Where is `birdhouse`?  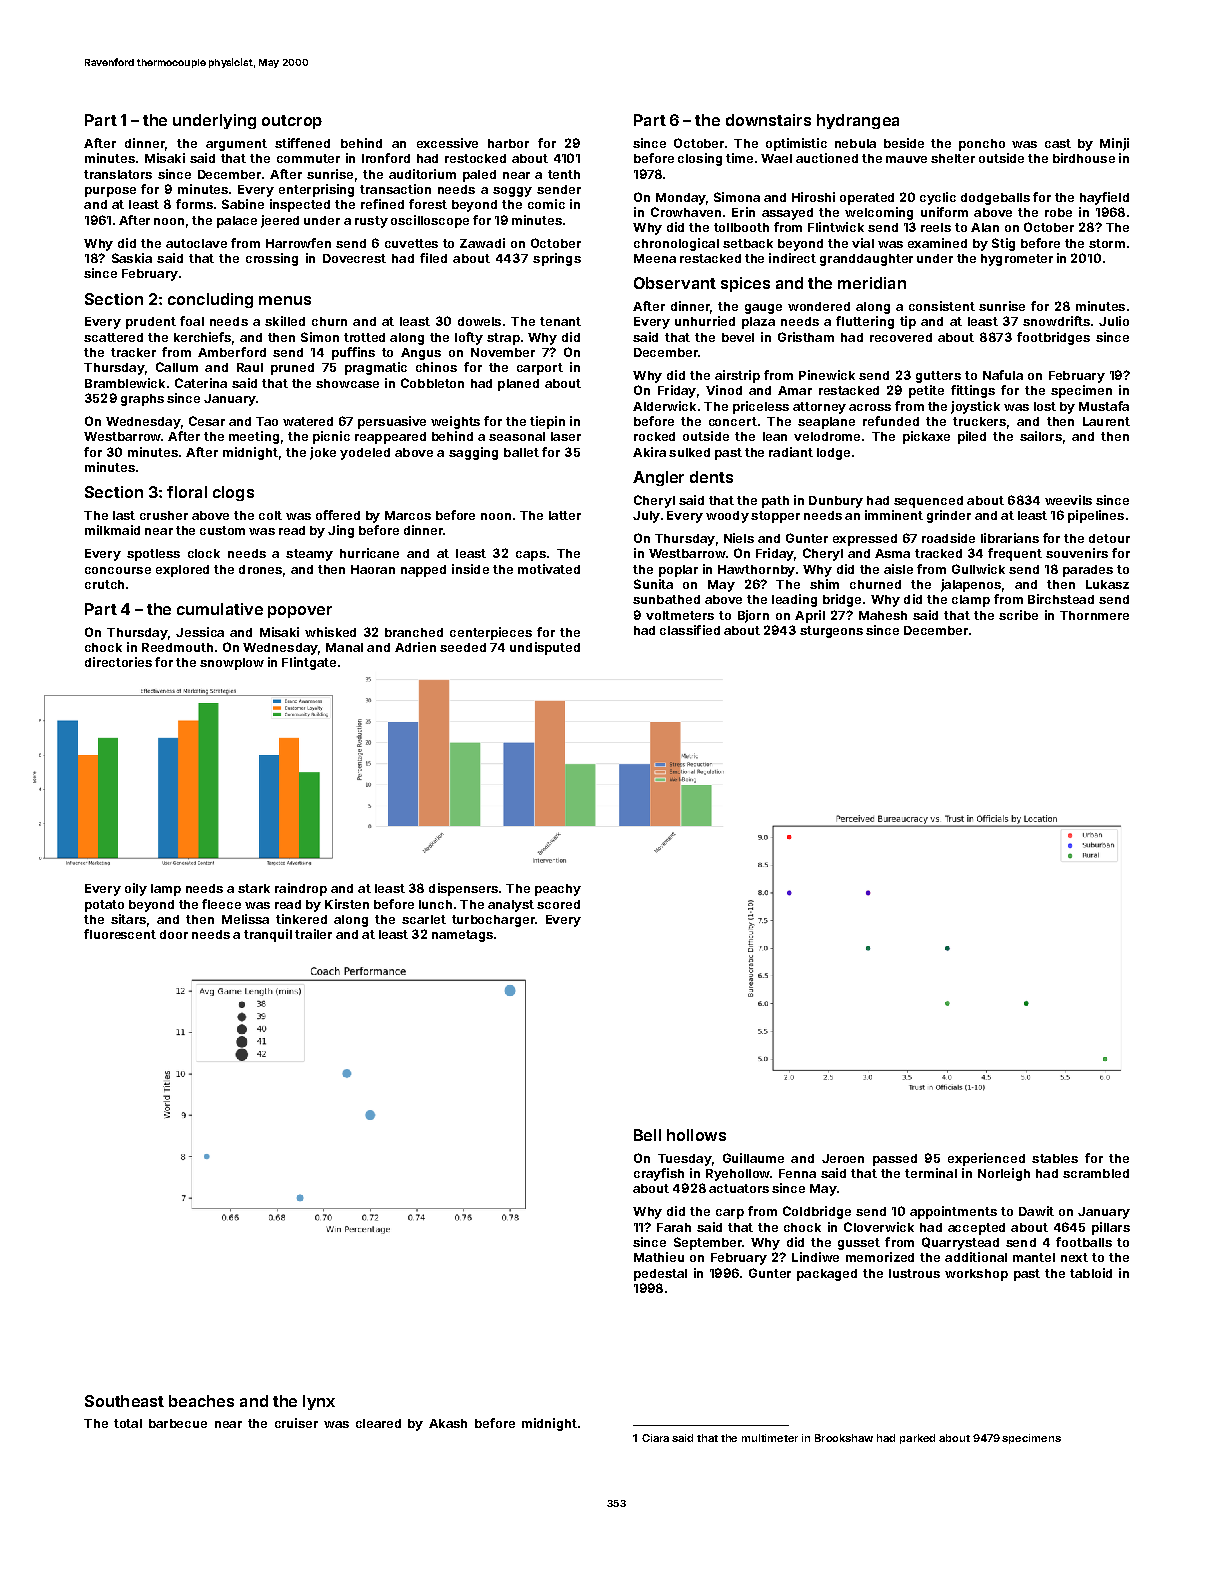
birdhouse is located at coordinates (1084, 158).
